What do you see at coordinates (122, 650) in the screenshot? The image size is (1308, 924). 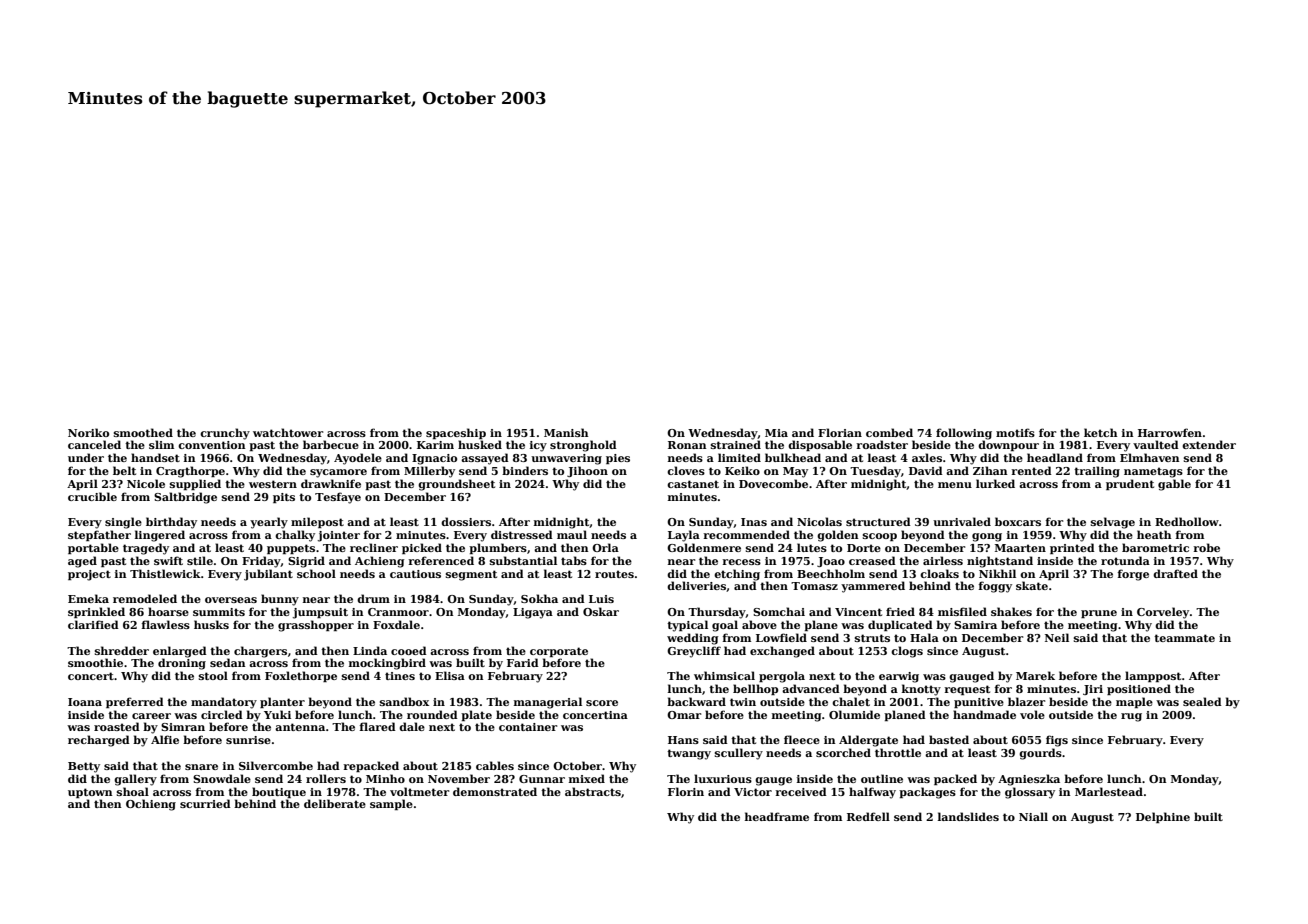 I see `shredder` at bounding box center [122, 650].
